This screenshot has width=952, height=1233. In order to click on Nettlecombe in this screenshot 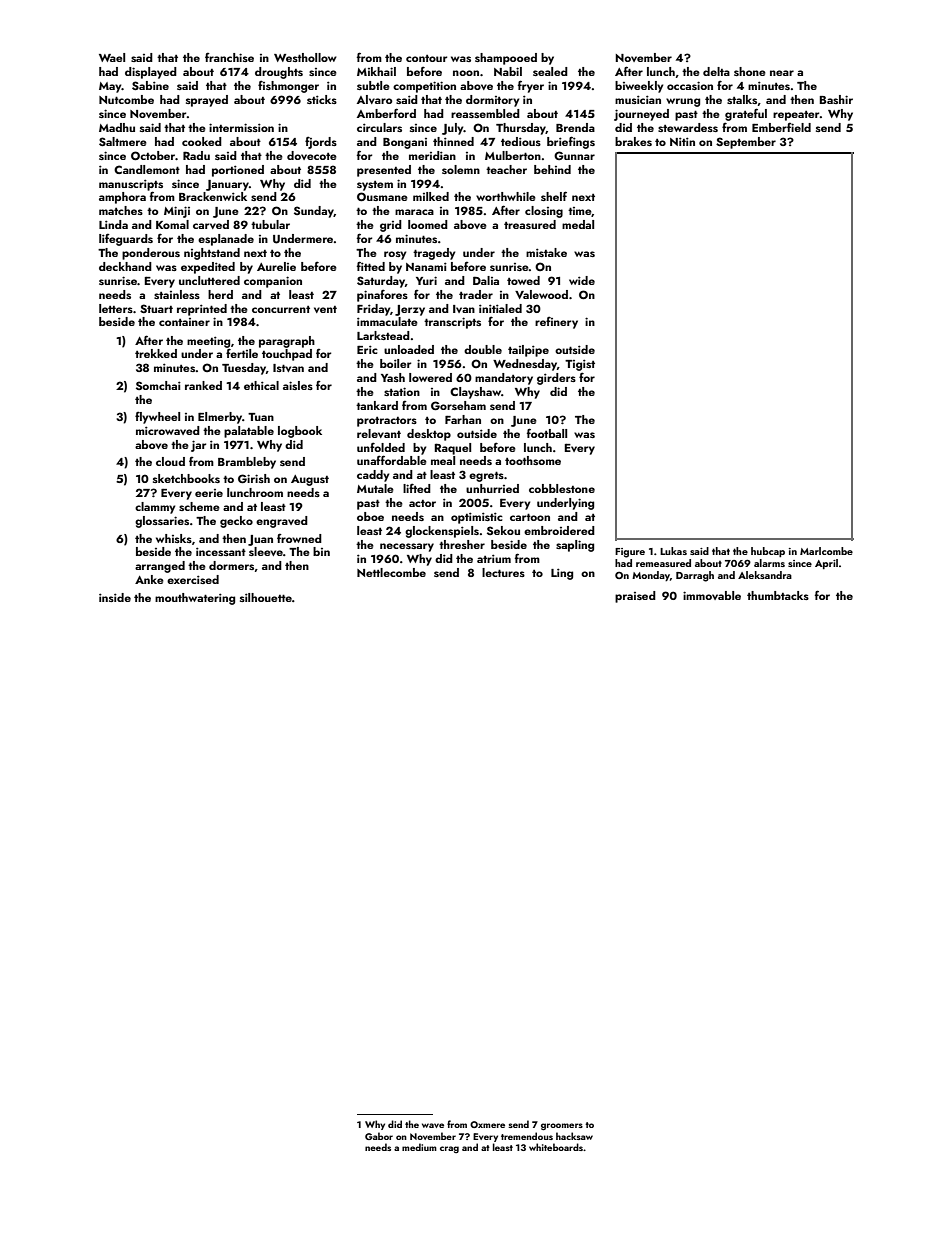, I will do `click(391, 572)`.
